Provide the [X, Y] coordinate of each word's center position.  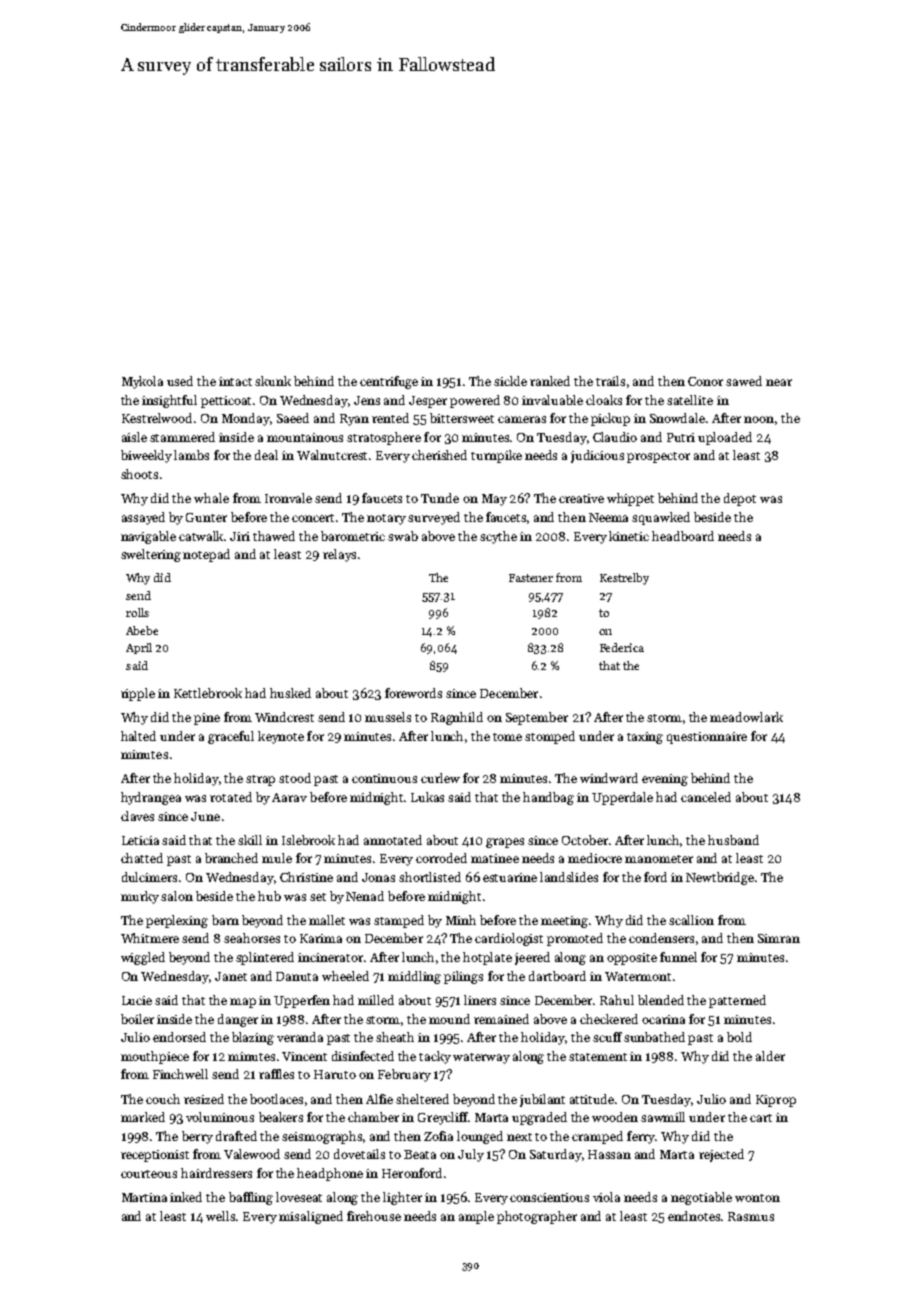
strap [260, 780]
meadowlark [746, 717]
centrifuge [389, 382]
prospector [658, 457]
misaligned [311, 1217]
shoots [139, 474]
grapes [505, 843]
